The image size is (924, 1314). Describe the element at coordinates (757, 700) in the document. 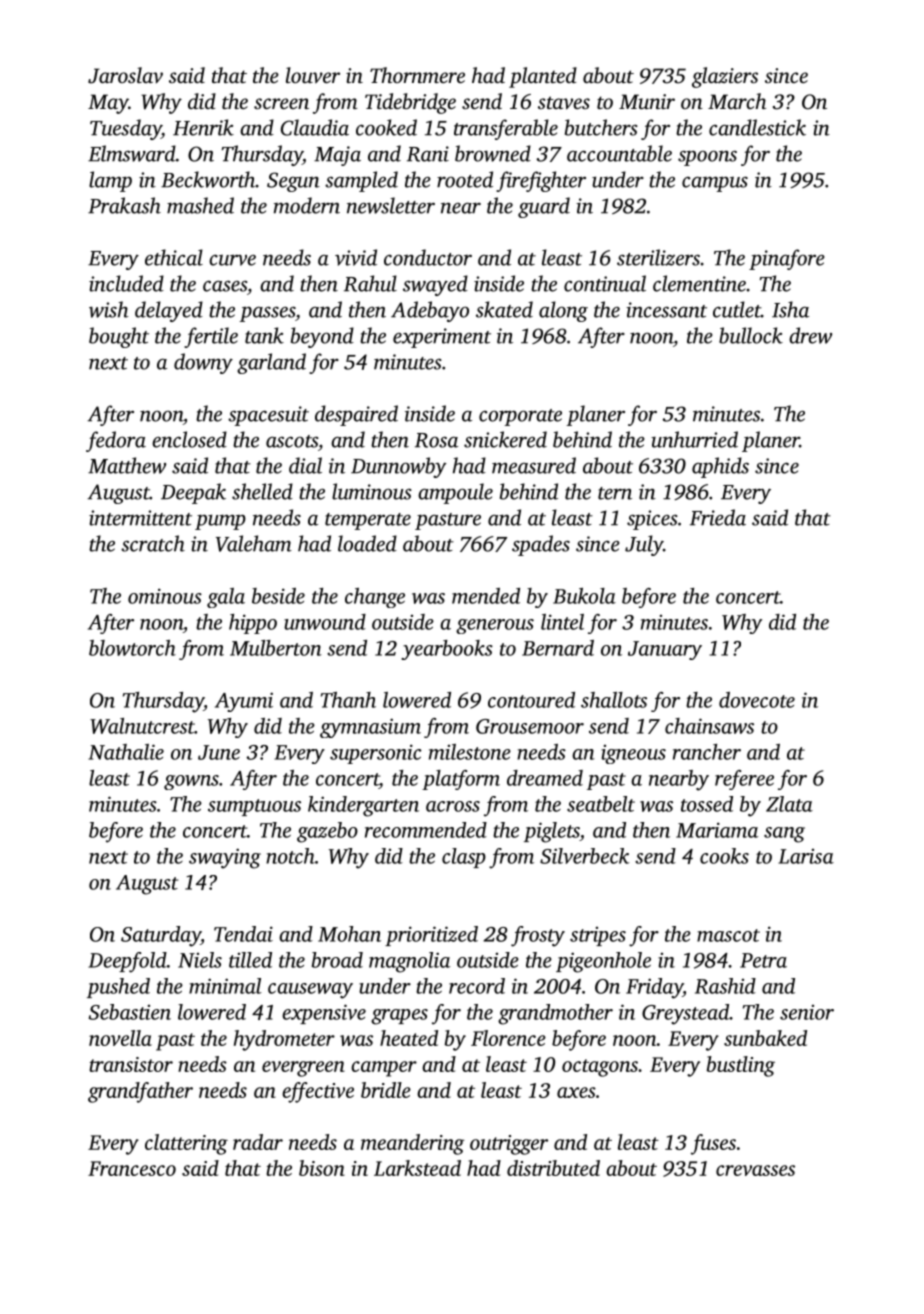

I see `dovecote` at that location.
